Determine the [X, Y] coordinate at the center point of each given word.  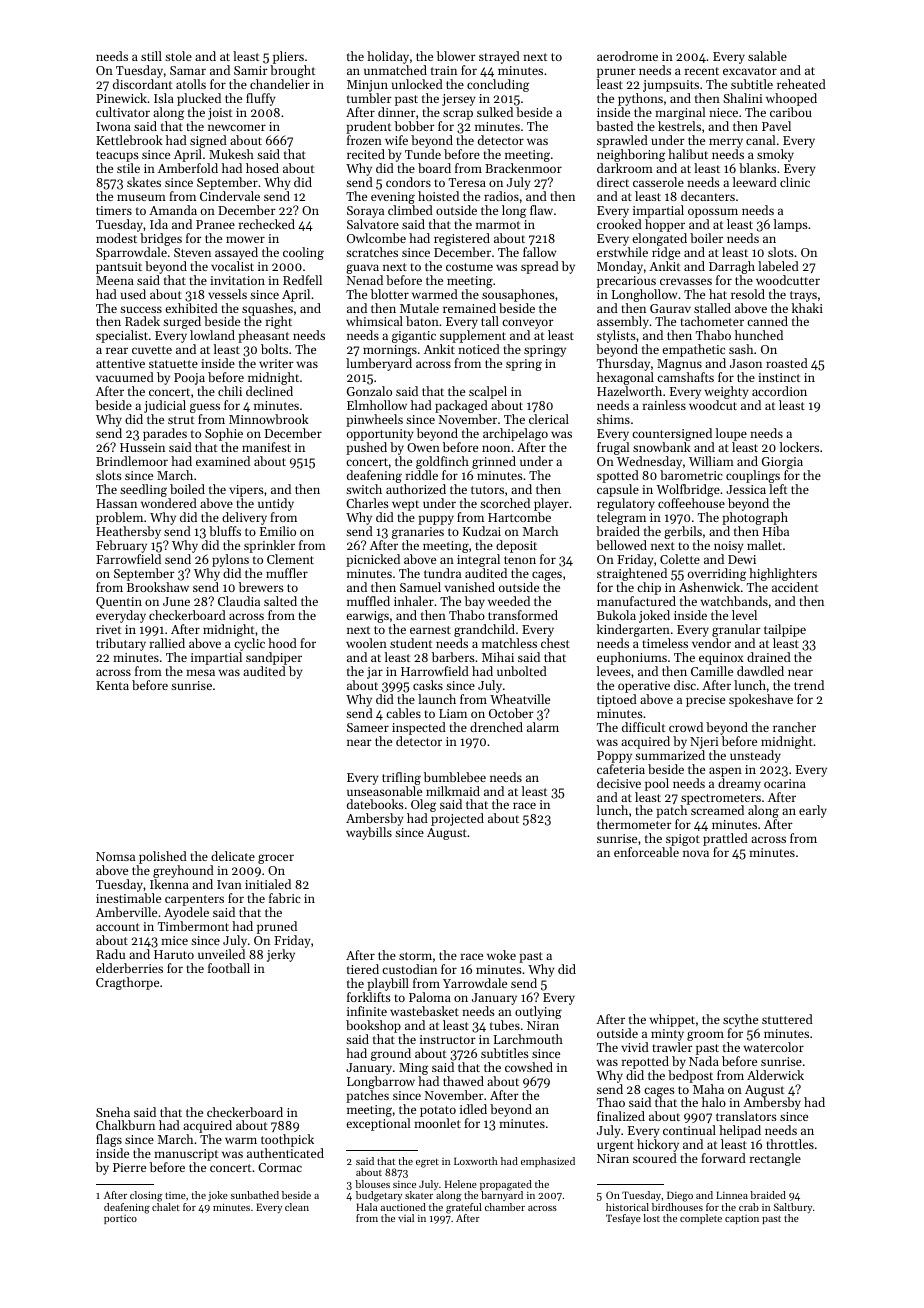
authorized [416, 489]
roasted [787, 363]
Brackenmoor [523, 168]
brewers [261, 587]
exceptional [378, 1124]
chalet [166, 1207]
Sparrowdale [131, 253]
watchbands [734, 601]
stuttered [787, 1019]
